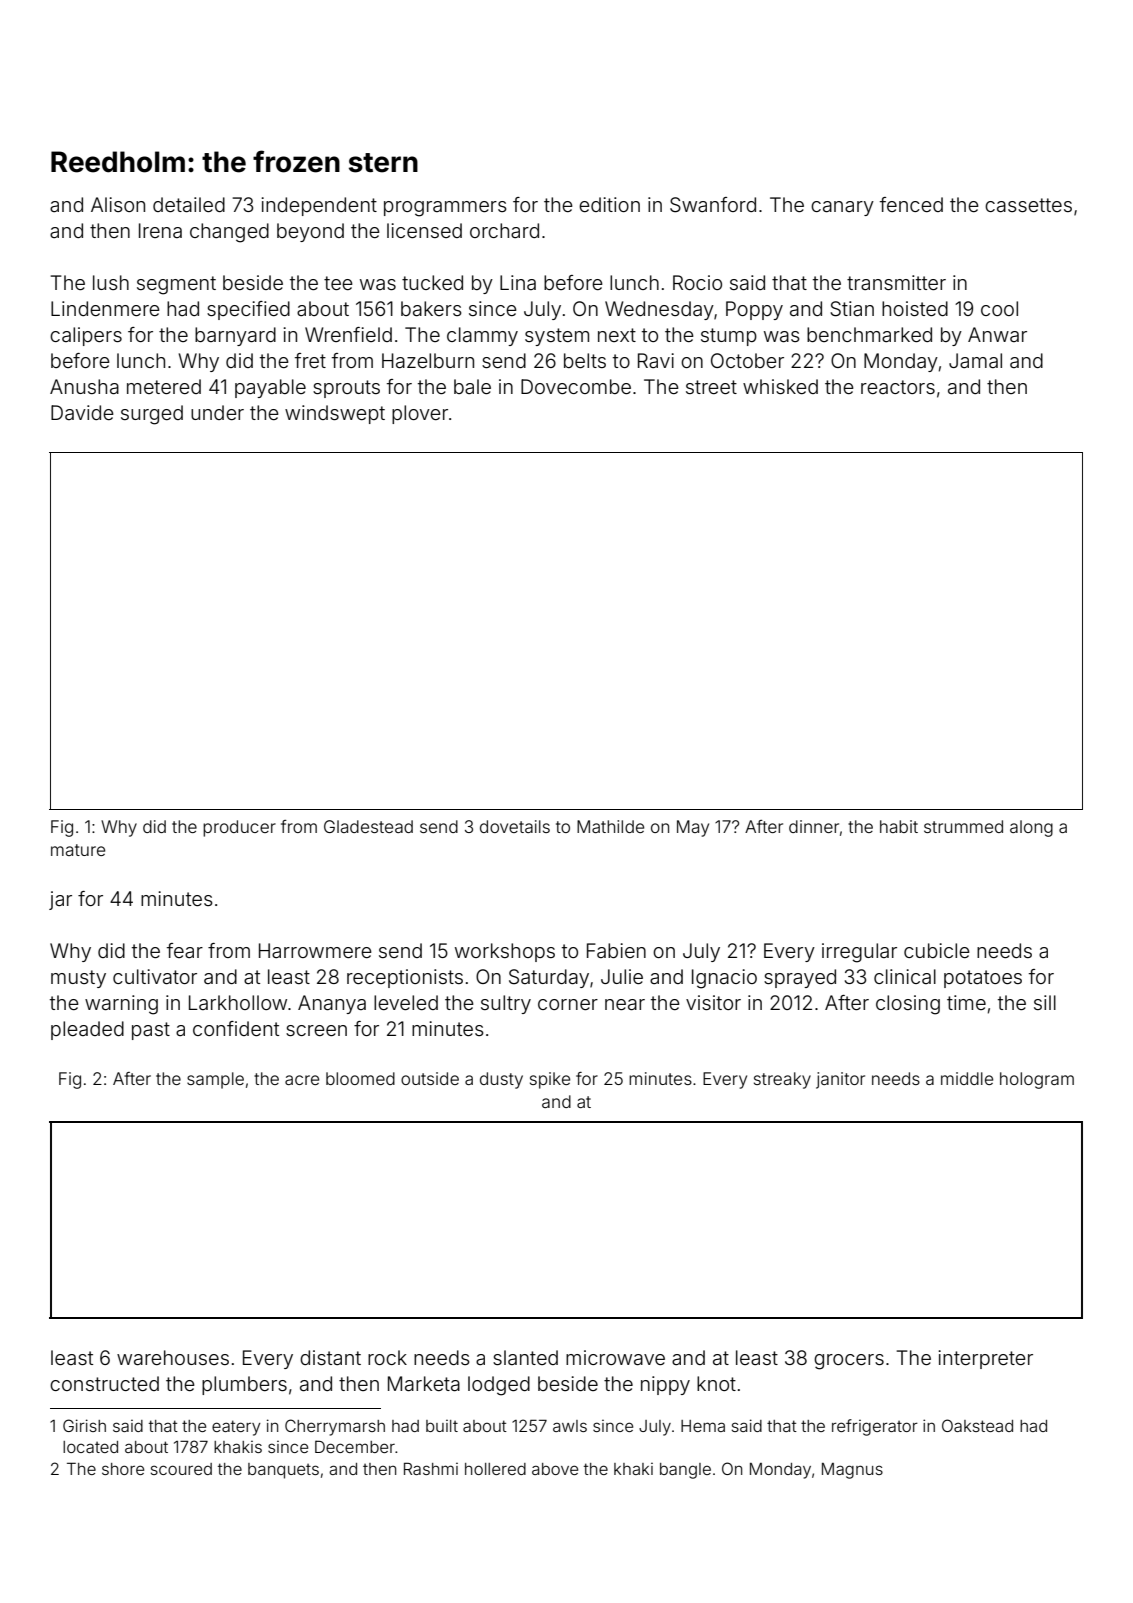 The image size is (1133, 1603). Describe the element at coordinates (428, 360) in the image. I see `Hazelburn` at that location.
